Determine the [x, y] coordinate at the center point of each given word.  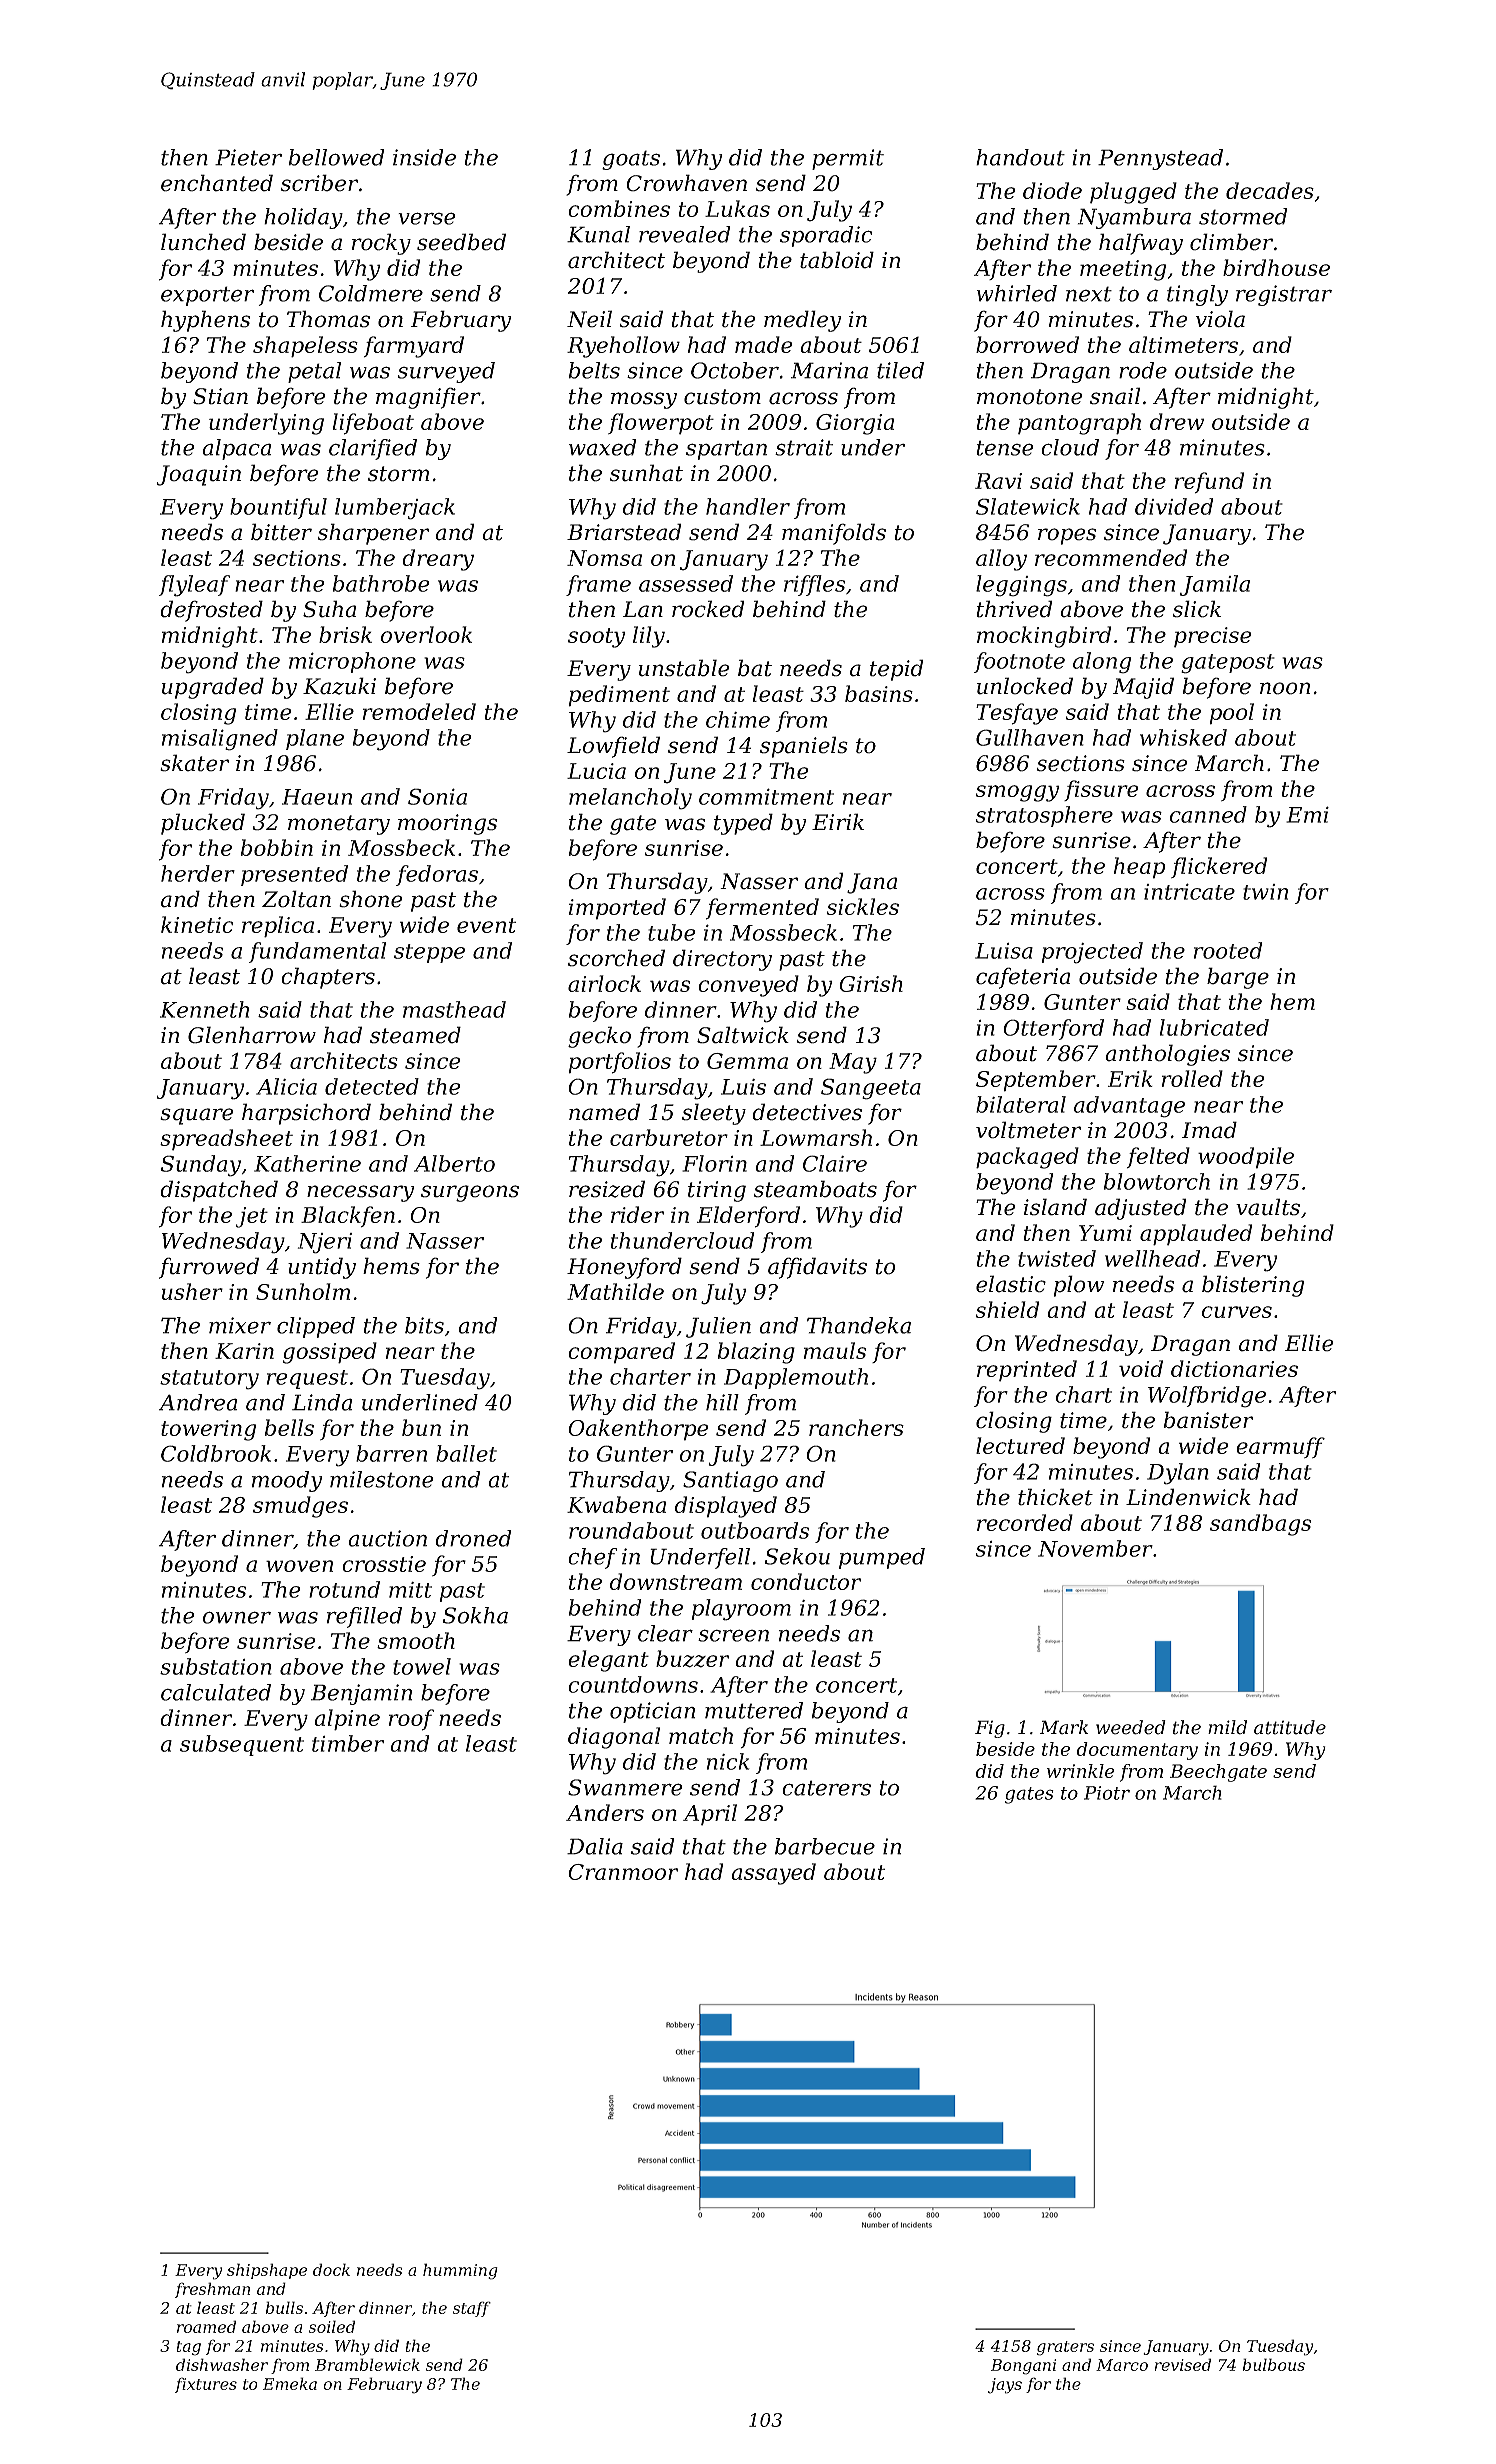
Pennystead [1160, 159]
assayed [773, 1874]
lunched [203, 242]
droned [473, 1538]
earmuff [1280, 1447]
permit [848, 159]
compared [621, 1353]
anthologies [1167, 1055]
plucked [203, 824]
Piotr [1107, 1793]
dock [331, 2269]
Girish [871, 983]
